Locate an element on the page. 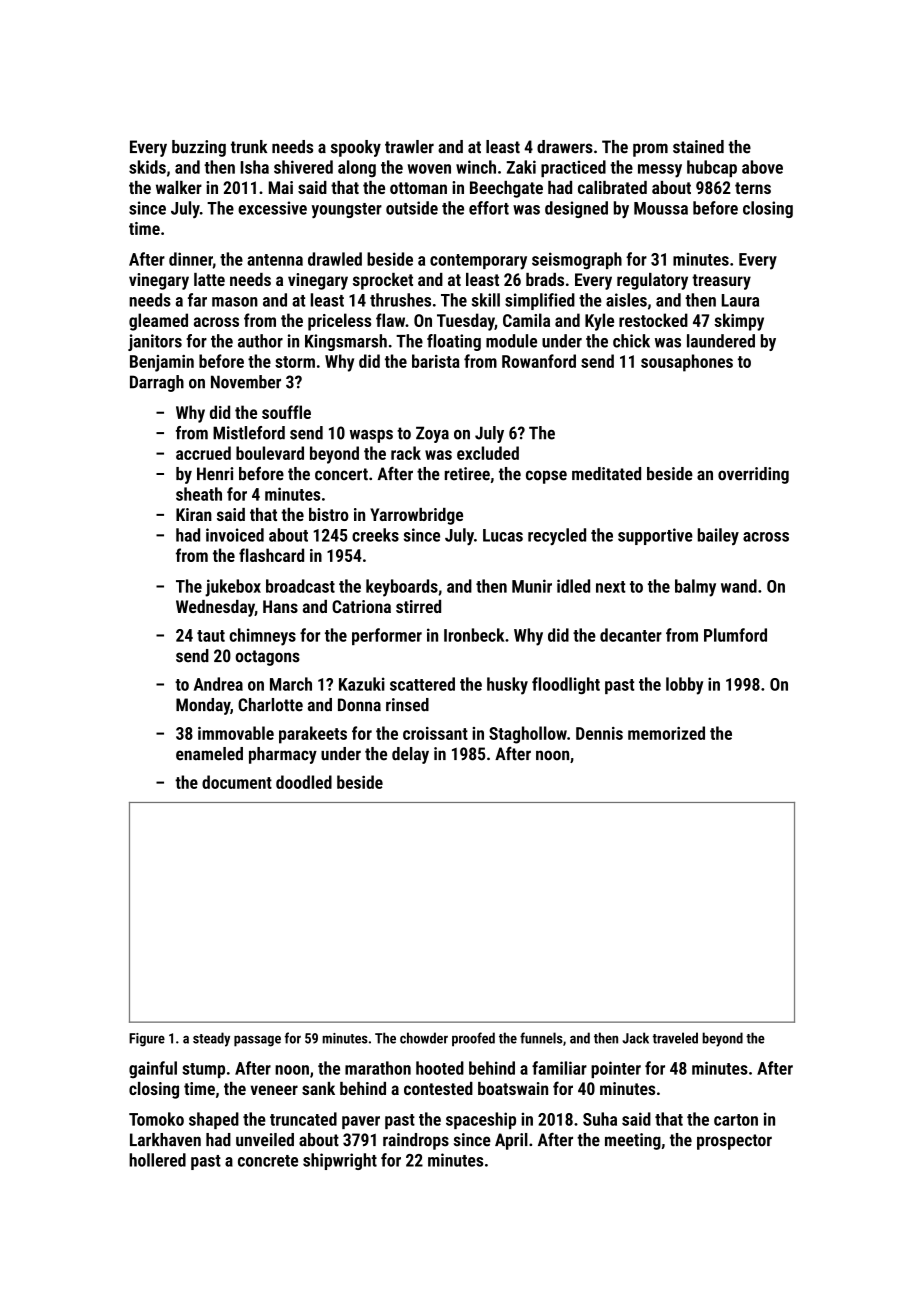 The width and height of the document is (924, 1311). regulatory is located at coordinates (652, 281).
